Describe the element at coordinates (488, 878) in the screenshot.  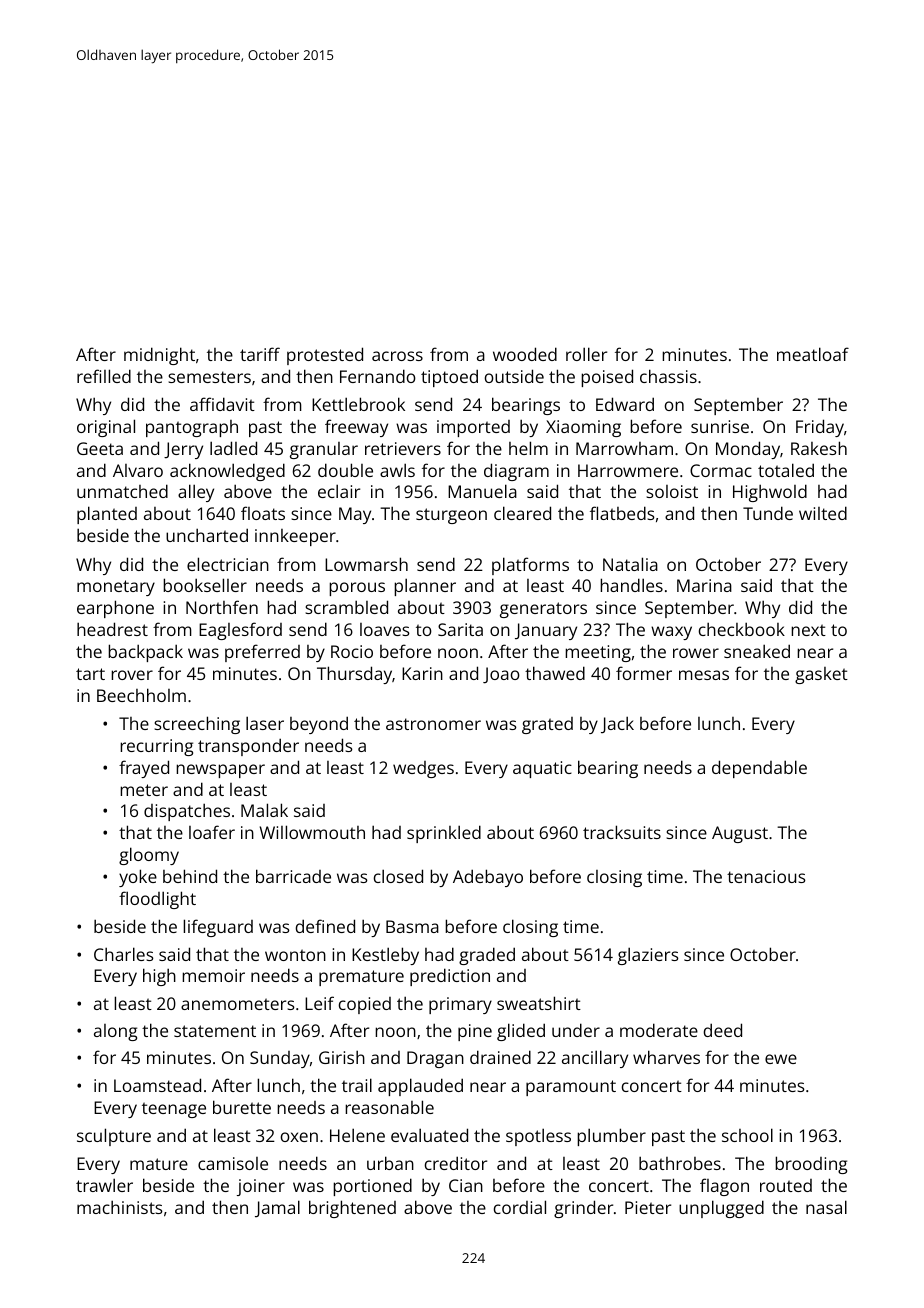
I see `Adebayo` at that location.
